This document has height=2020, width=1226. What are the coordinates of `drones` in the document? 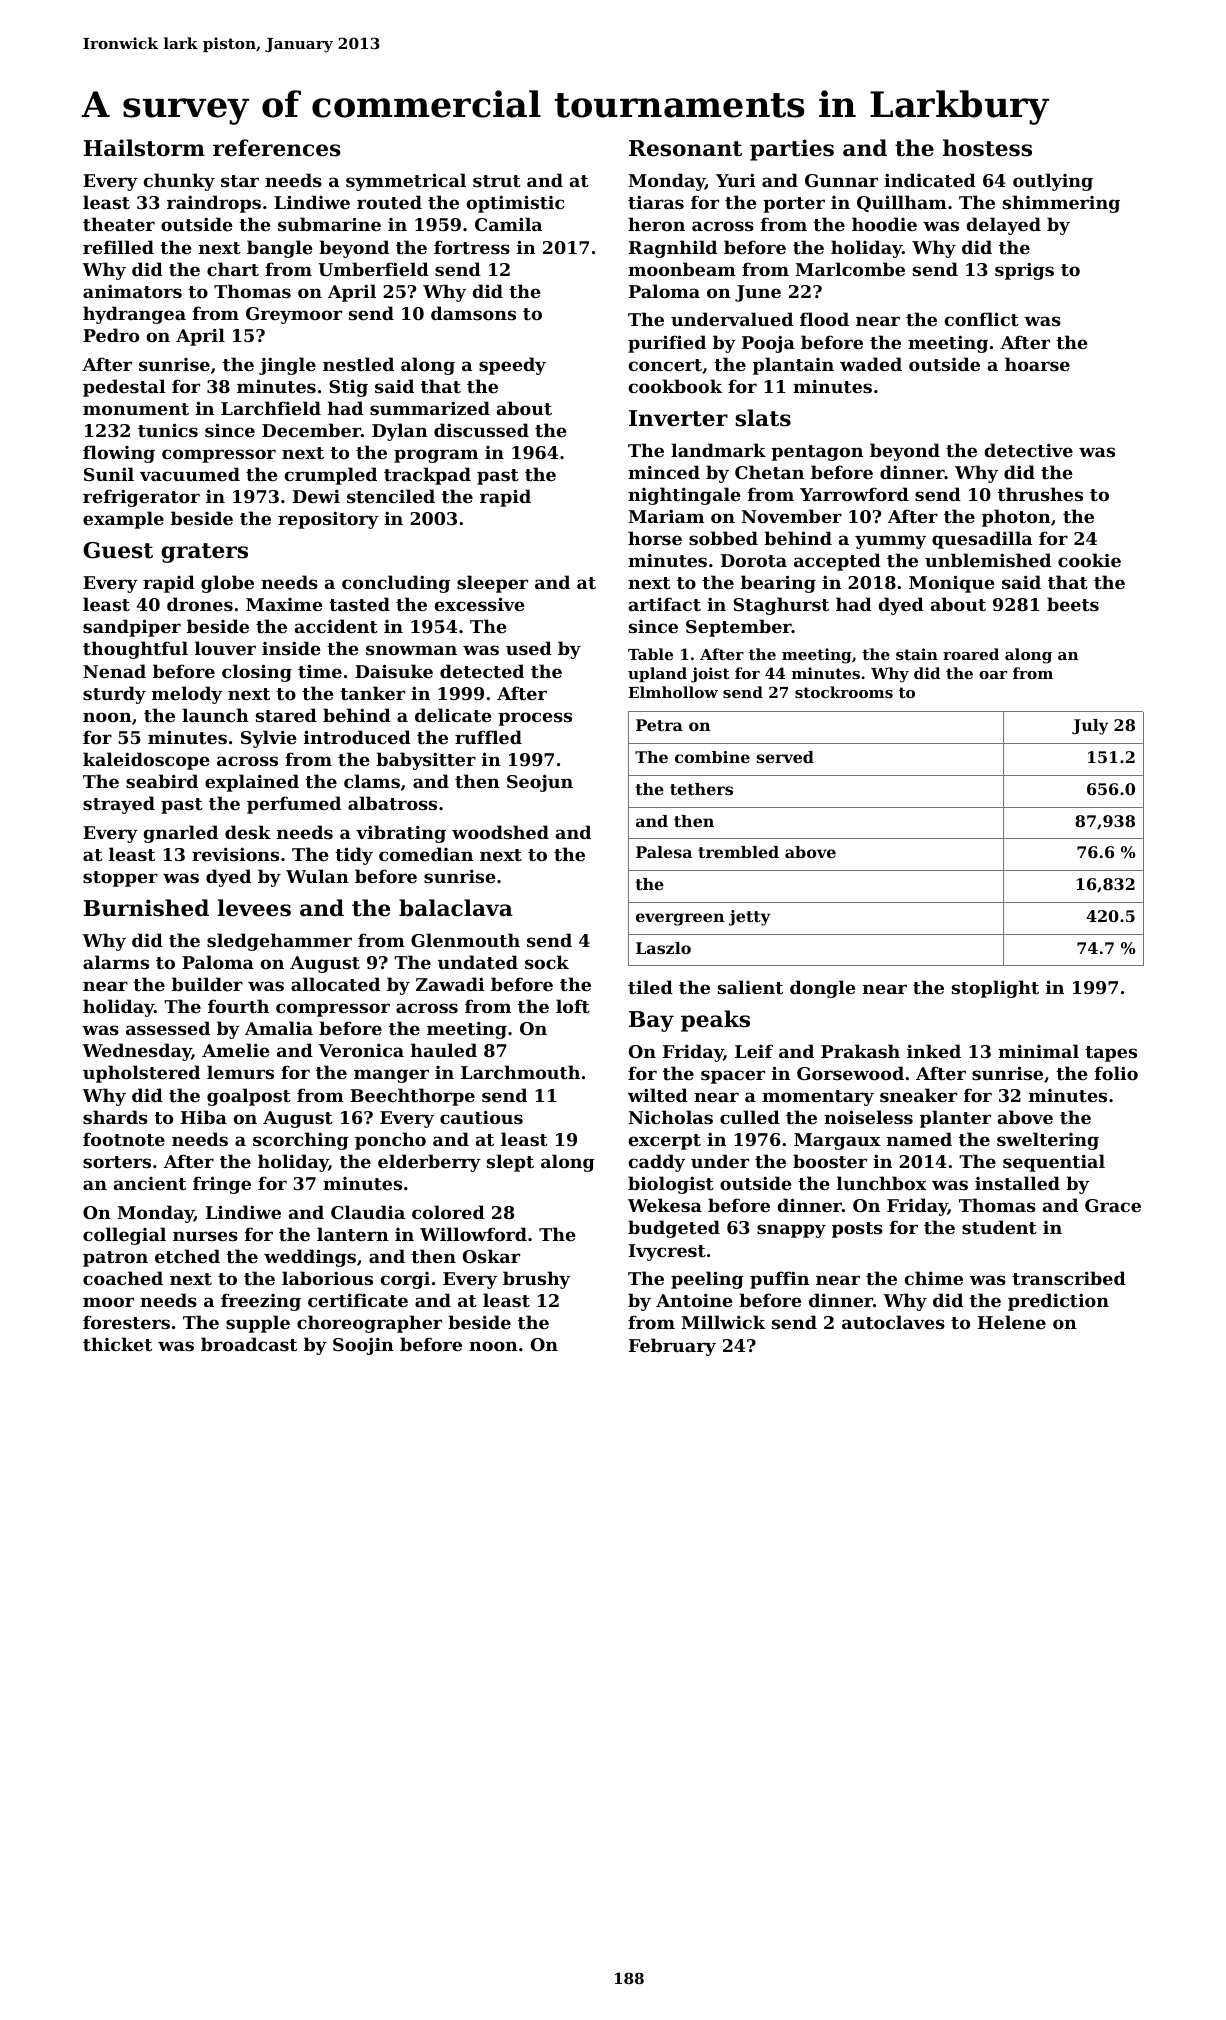 It's located at (200, 604).
